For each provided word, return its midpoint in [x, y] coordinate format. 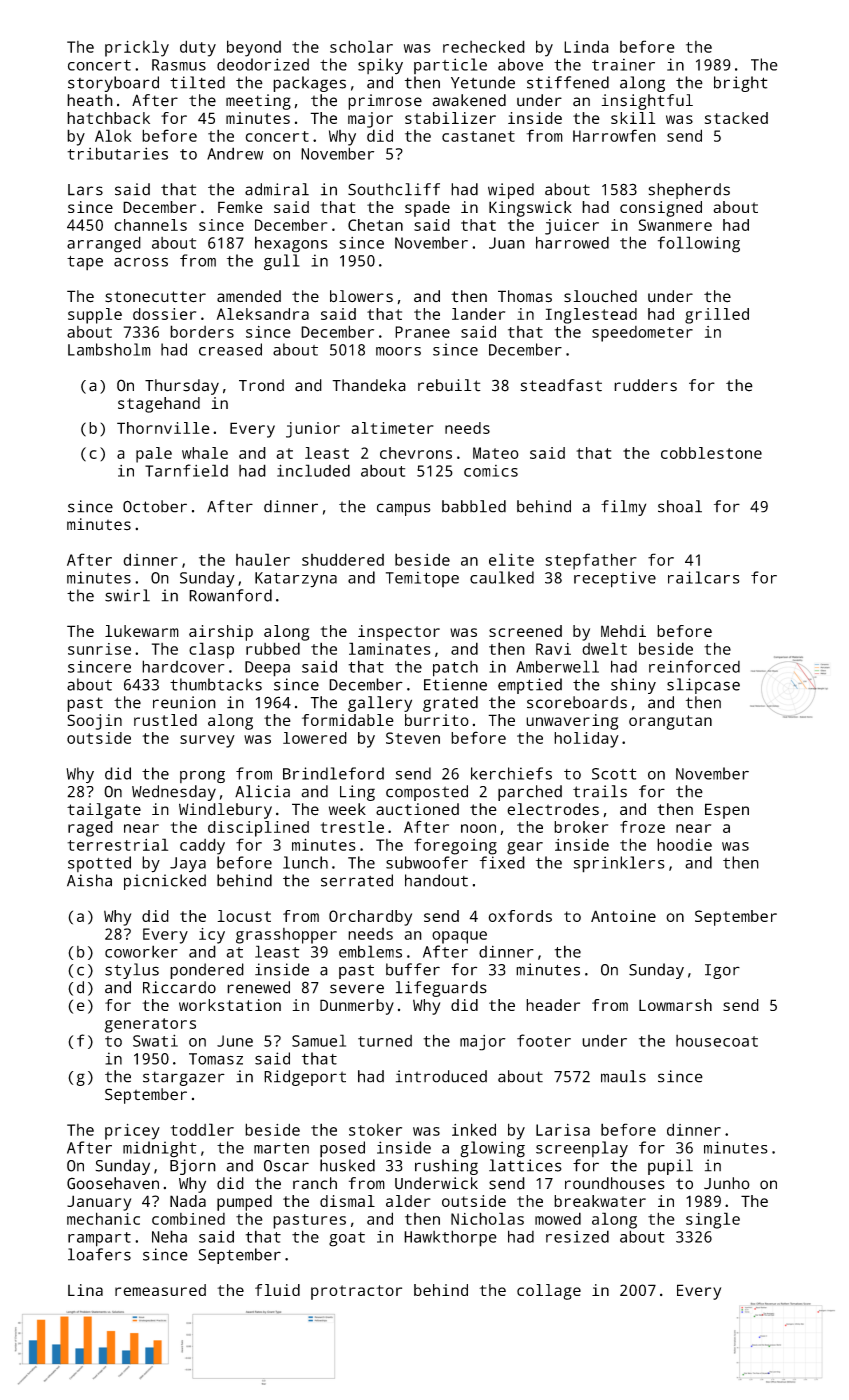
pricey [132, 1132]
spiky [380, 66]
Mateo [496, 453]
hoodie [684, 844]
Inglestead [591, 316]
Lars [85, 190]
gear [525, 848]
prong [202, 776]
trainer [623, 64]
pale [154, 455]
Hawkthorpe [450, 1238]
